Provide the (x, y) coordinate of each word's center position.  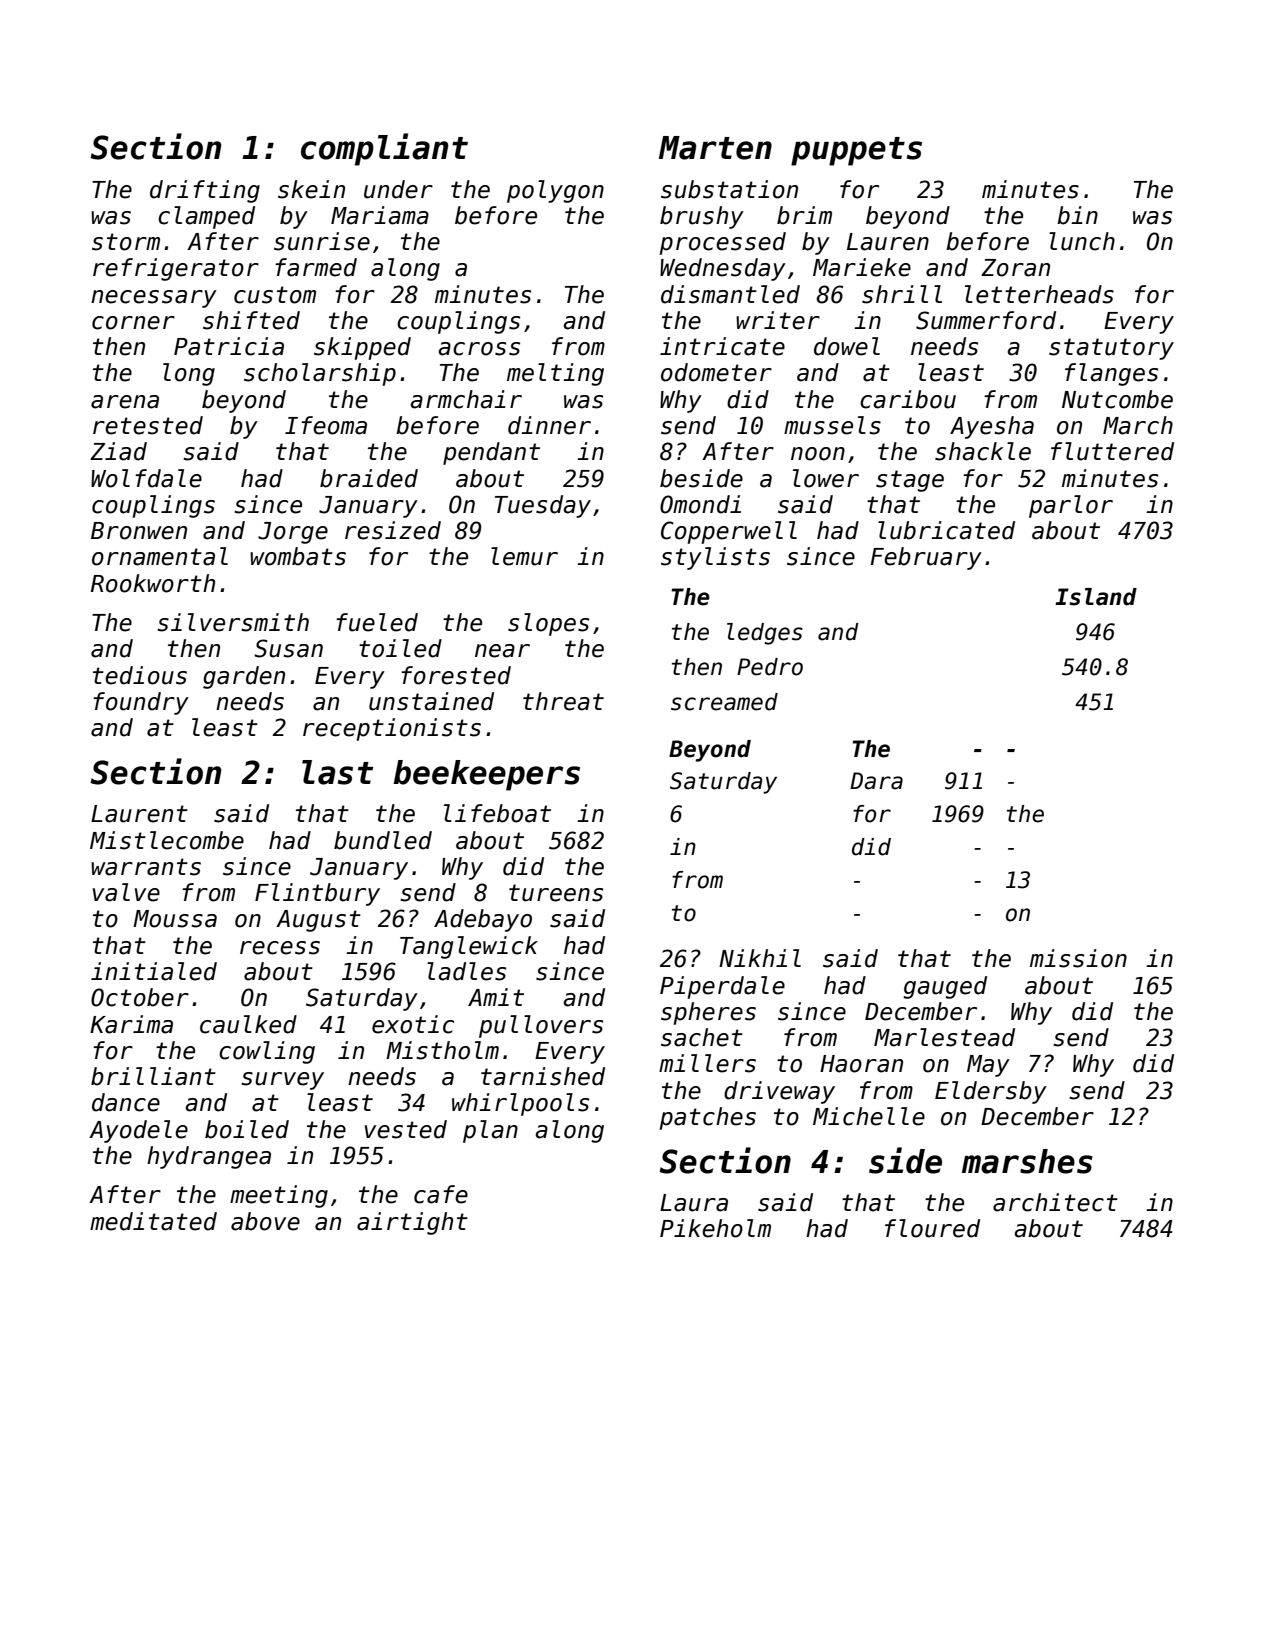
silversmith (233, 622)
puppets (856, 151)
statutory (1111, 349)
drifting (205, 191)
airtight (412, 1223)
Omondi (700, 504)
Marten (715, 148)
